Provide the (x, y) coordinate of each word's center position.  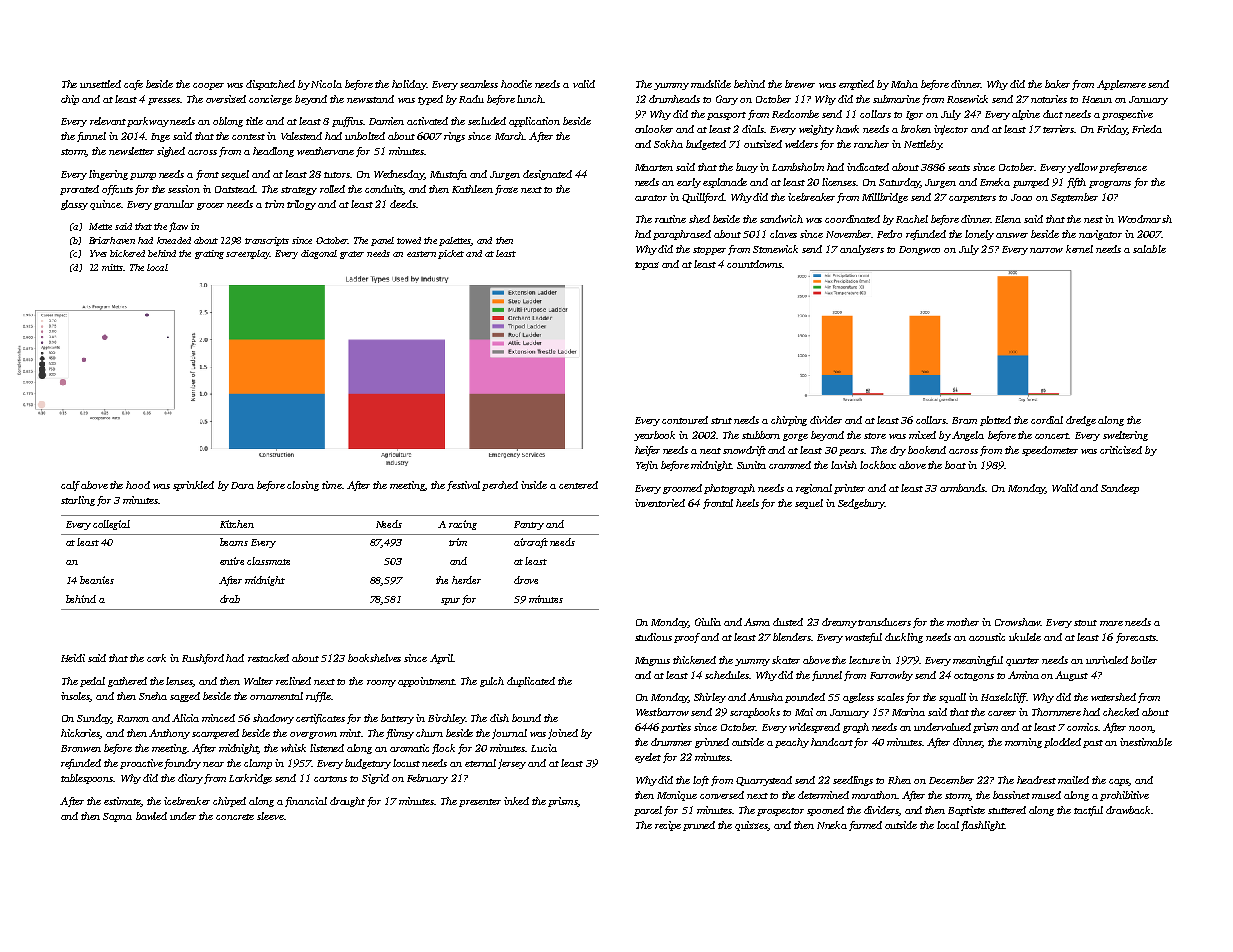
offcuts (117, 190)
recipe (668, 826)
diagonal (319, 254)
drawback (1128, 810)
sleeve (270, 816)
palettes (455, 241)
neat (710, 451)
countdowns (754, 264)
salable (1149, 249)
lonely (979, 235)
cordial (1047, 420)
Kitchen (237, 524)
